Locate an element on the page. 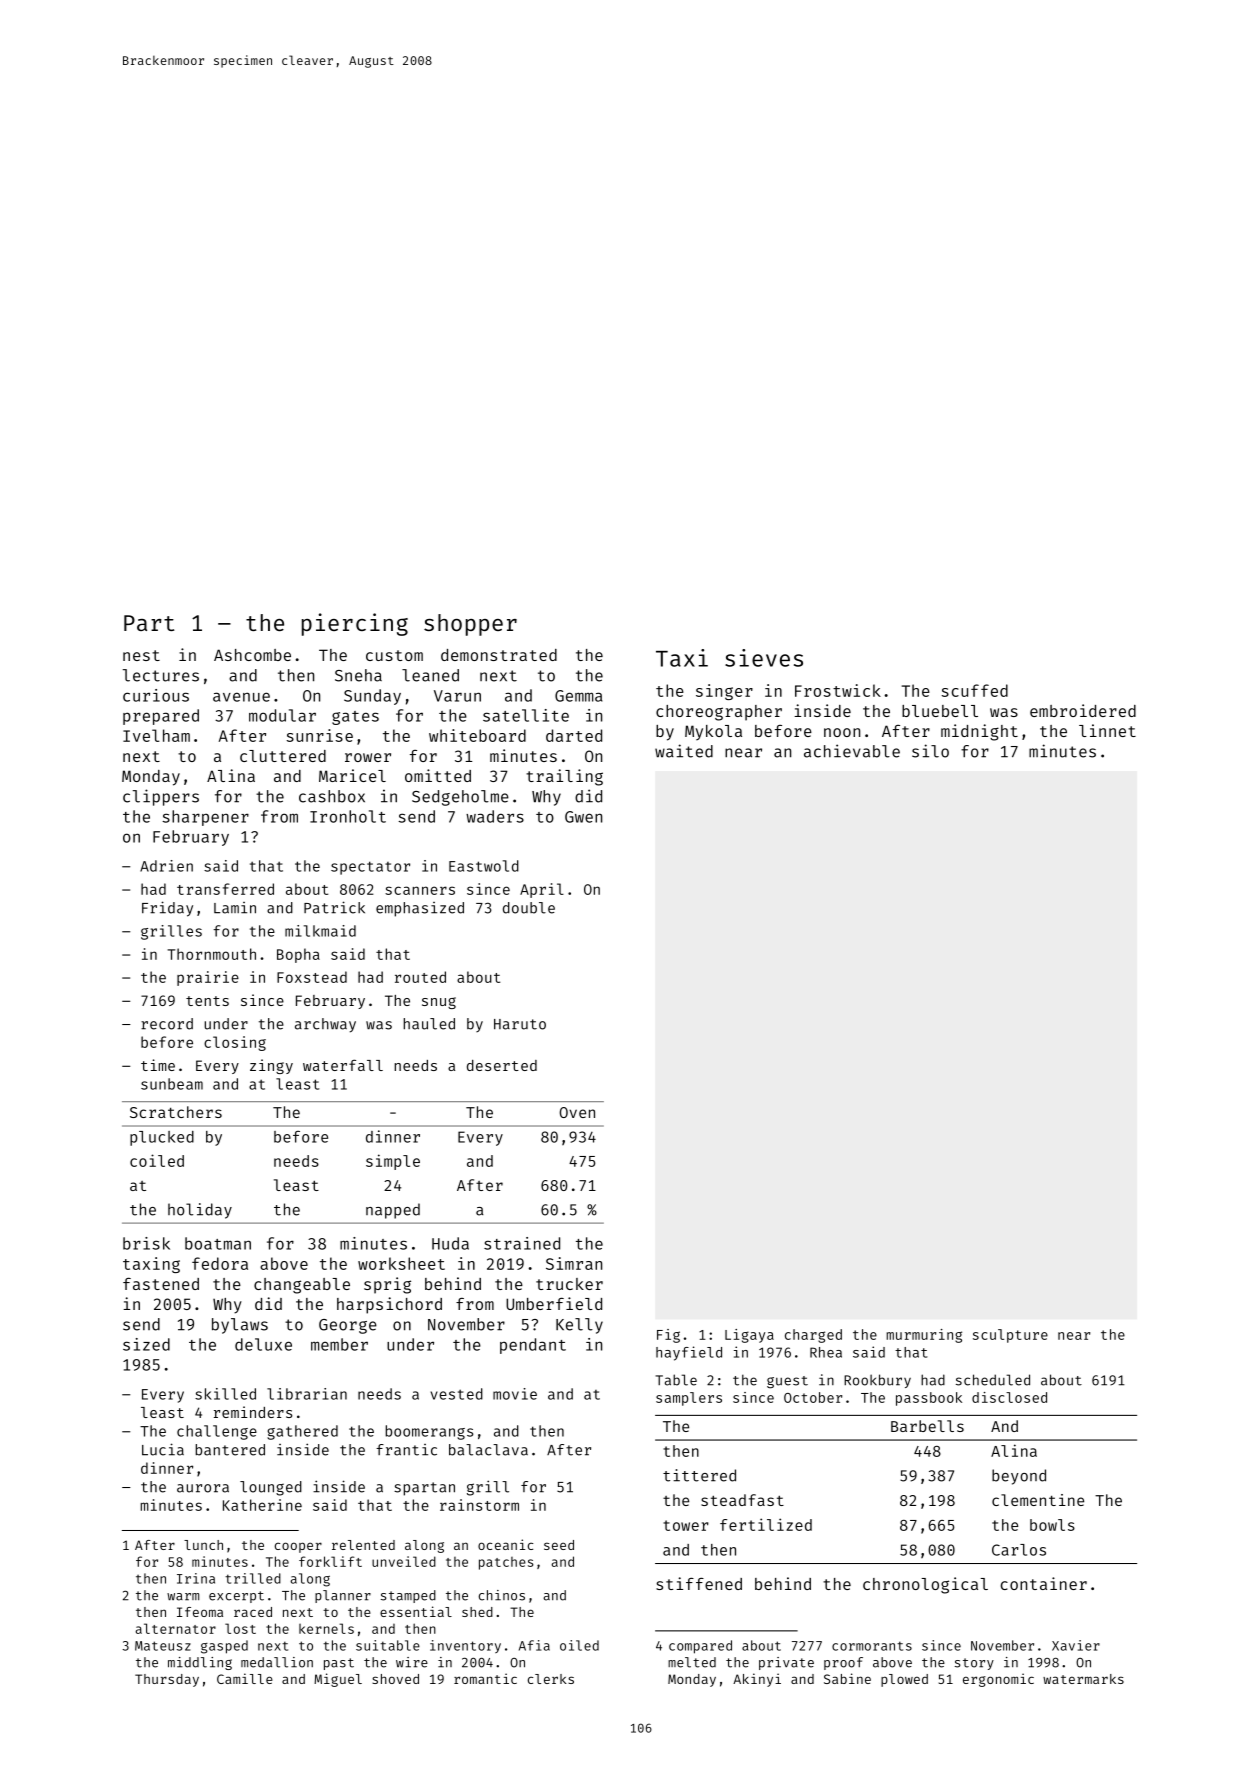 This page has width=1259, height=1781. embroidered is located at coordinates (1083, 710).
